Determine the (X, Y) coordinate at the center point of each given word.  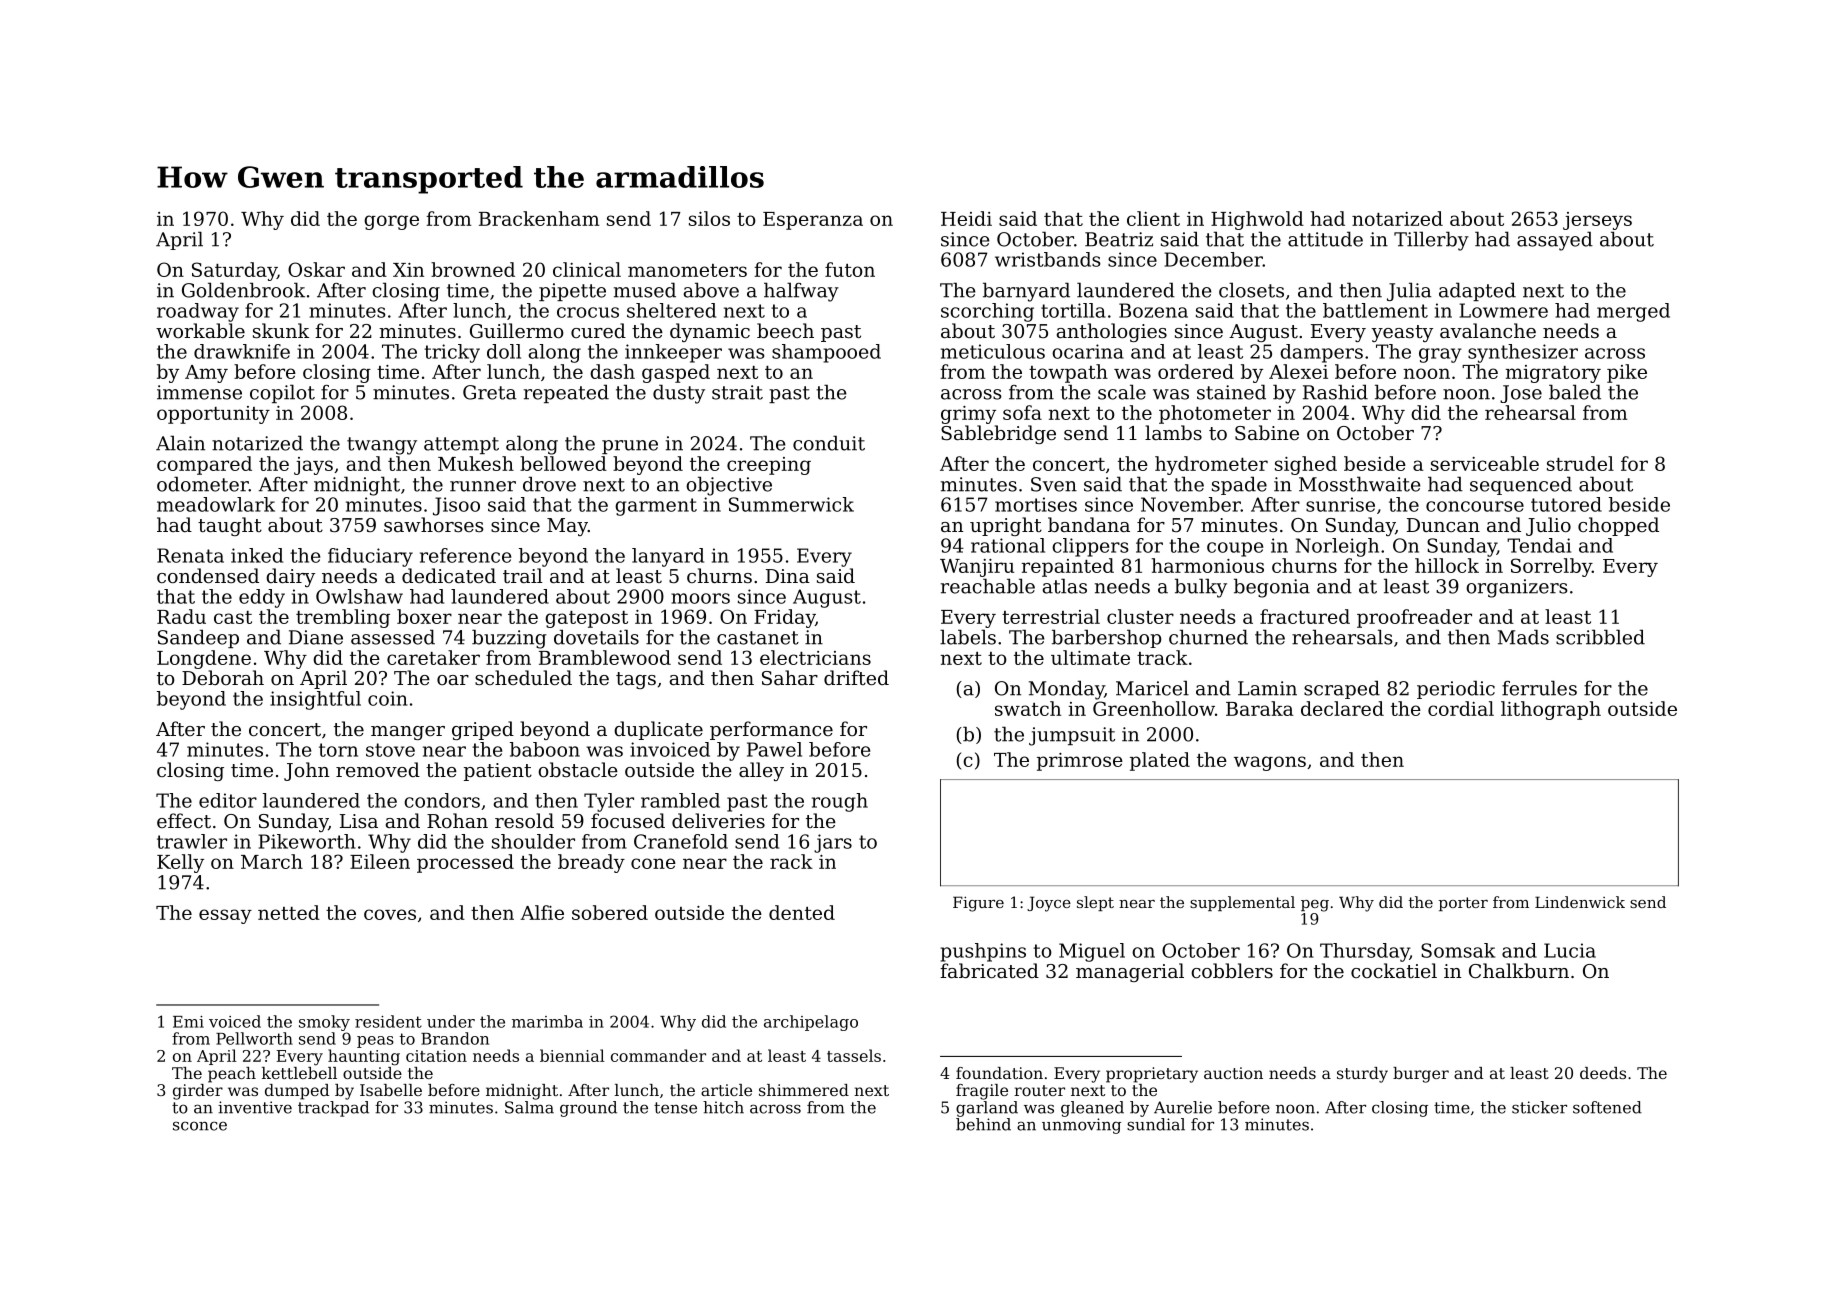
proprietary (1152, 1075)
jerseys (1597, 221)
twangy (382, 446)
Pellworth (254, 1038)
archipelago (811, 1023)
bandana (1089, 524)
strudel (1580, 463)
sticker (1539, 1107)
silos (709, 218)
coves (390, 914)
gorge (391, 222)
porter (1463, 904)
